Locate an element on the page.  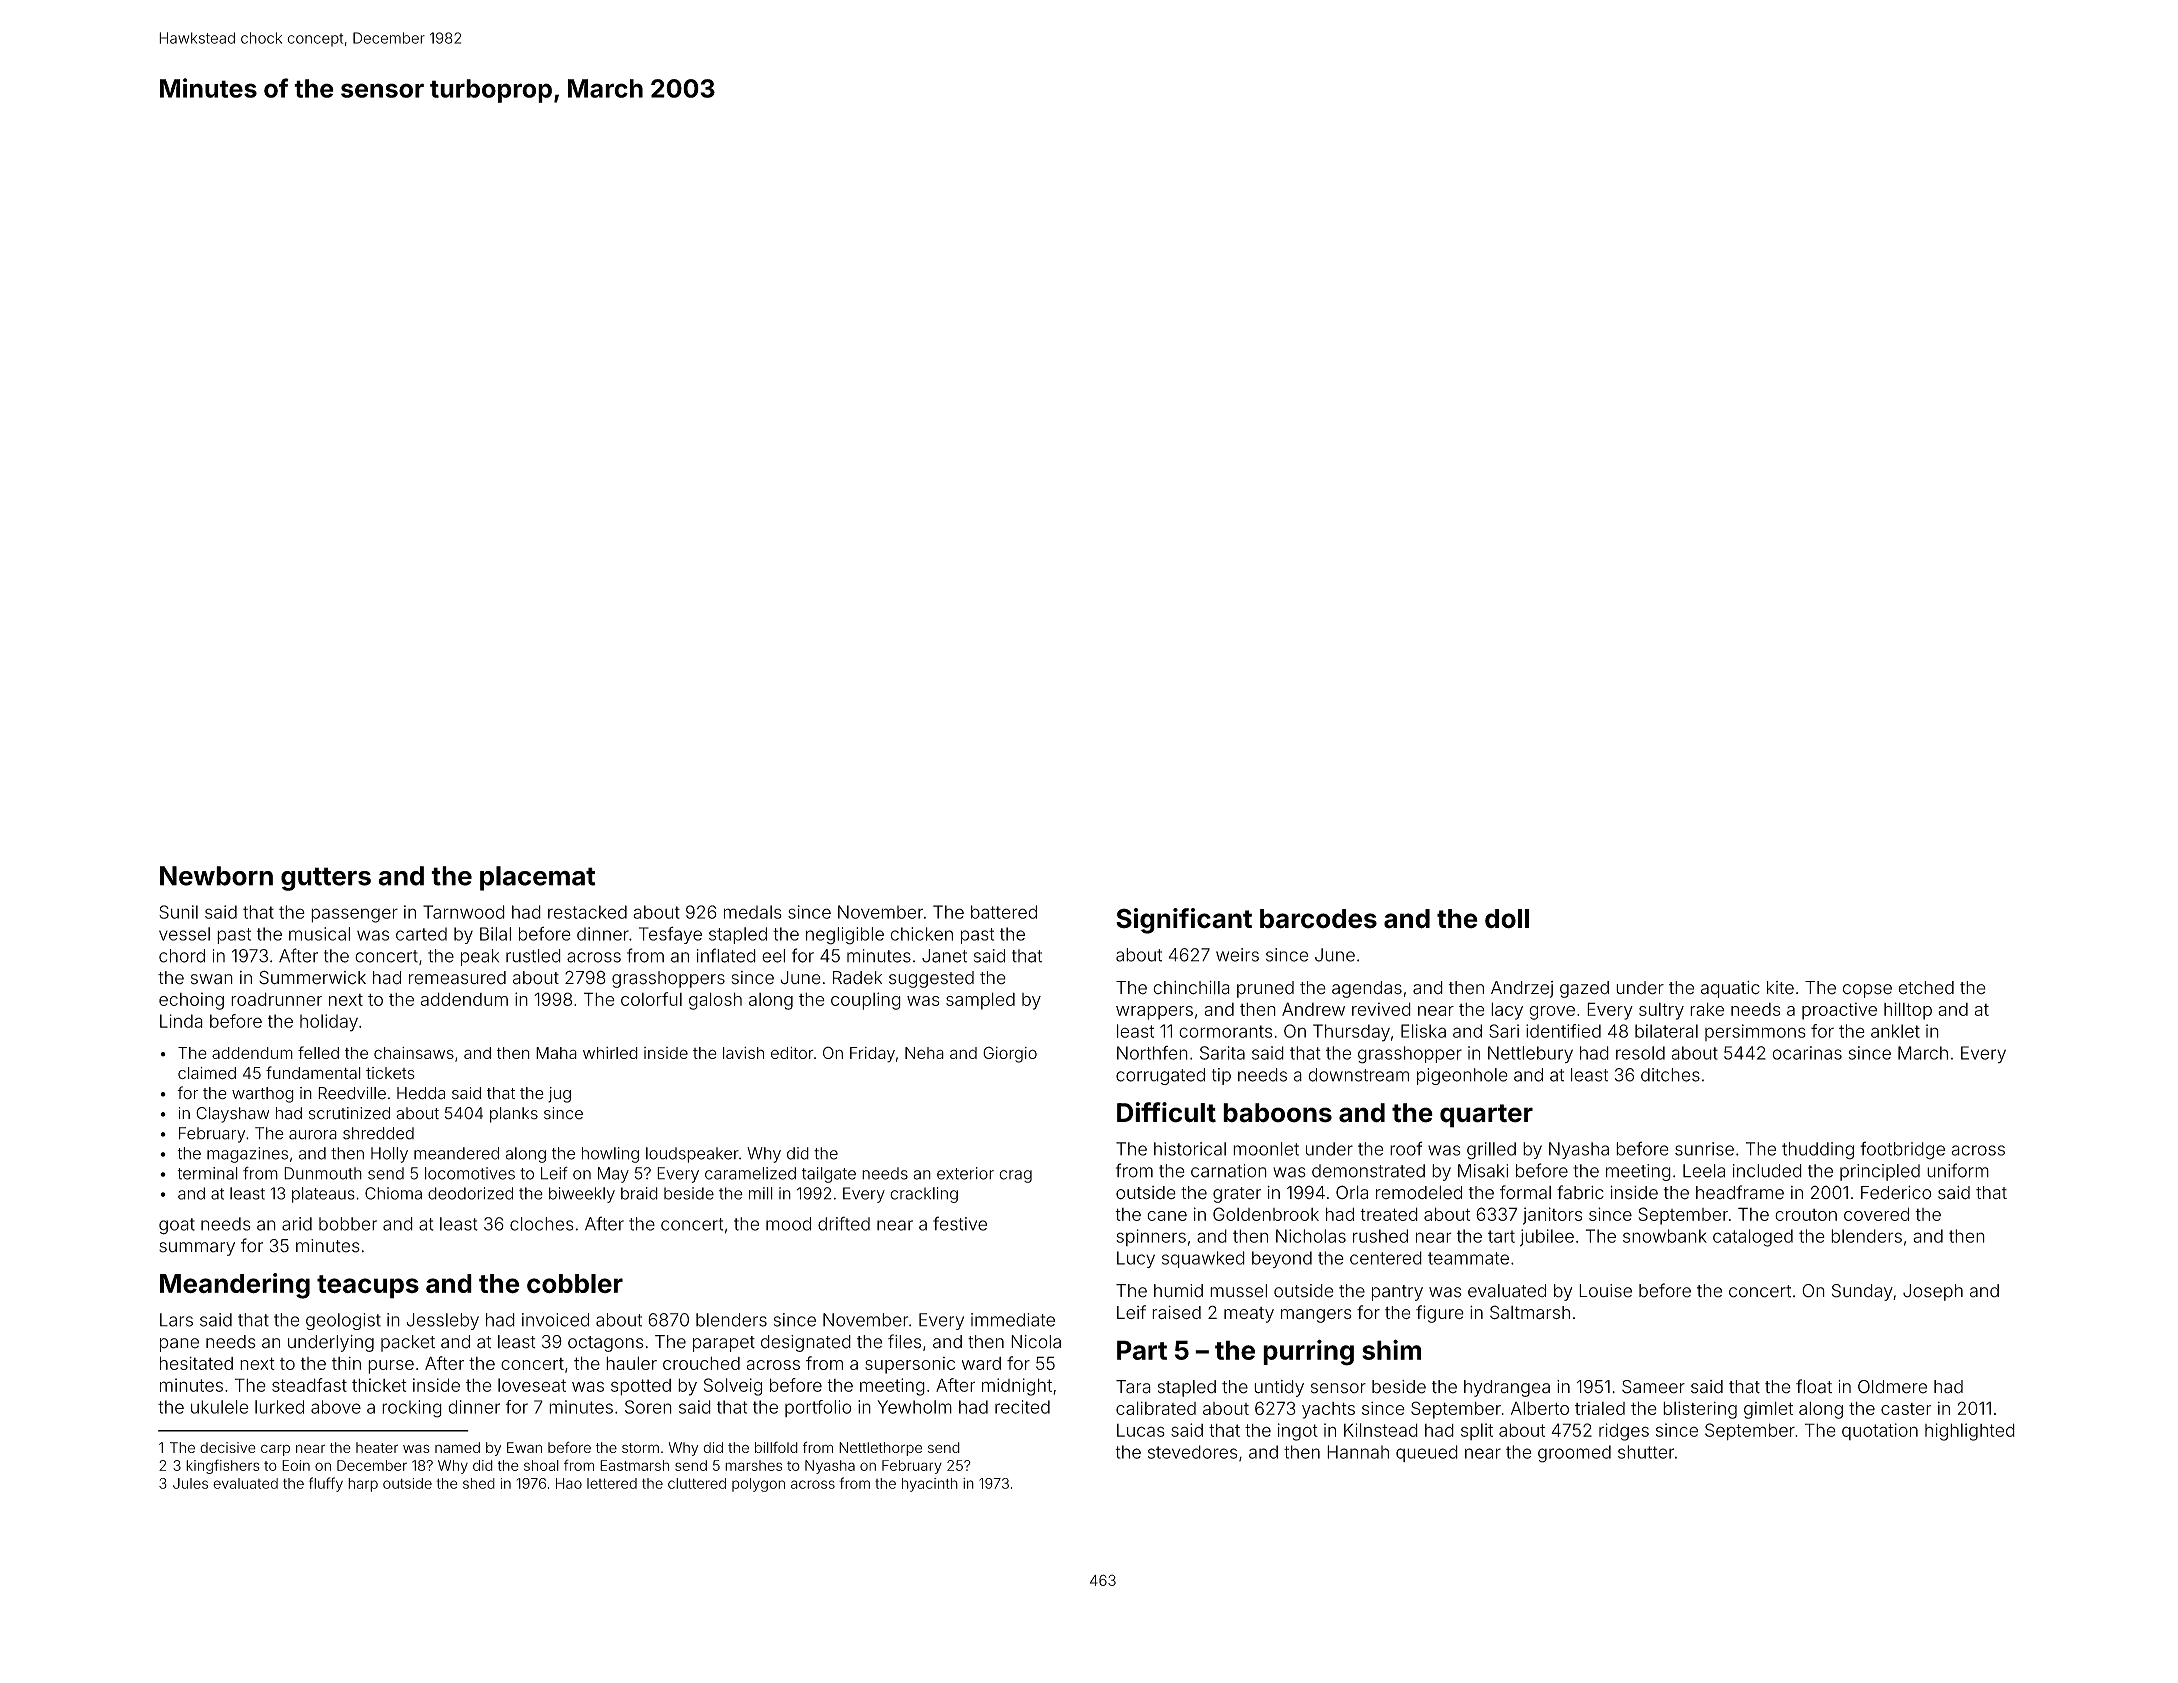
ditches is located at coordinates (1670, 1075).
